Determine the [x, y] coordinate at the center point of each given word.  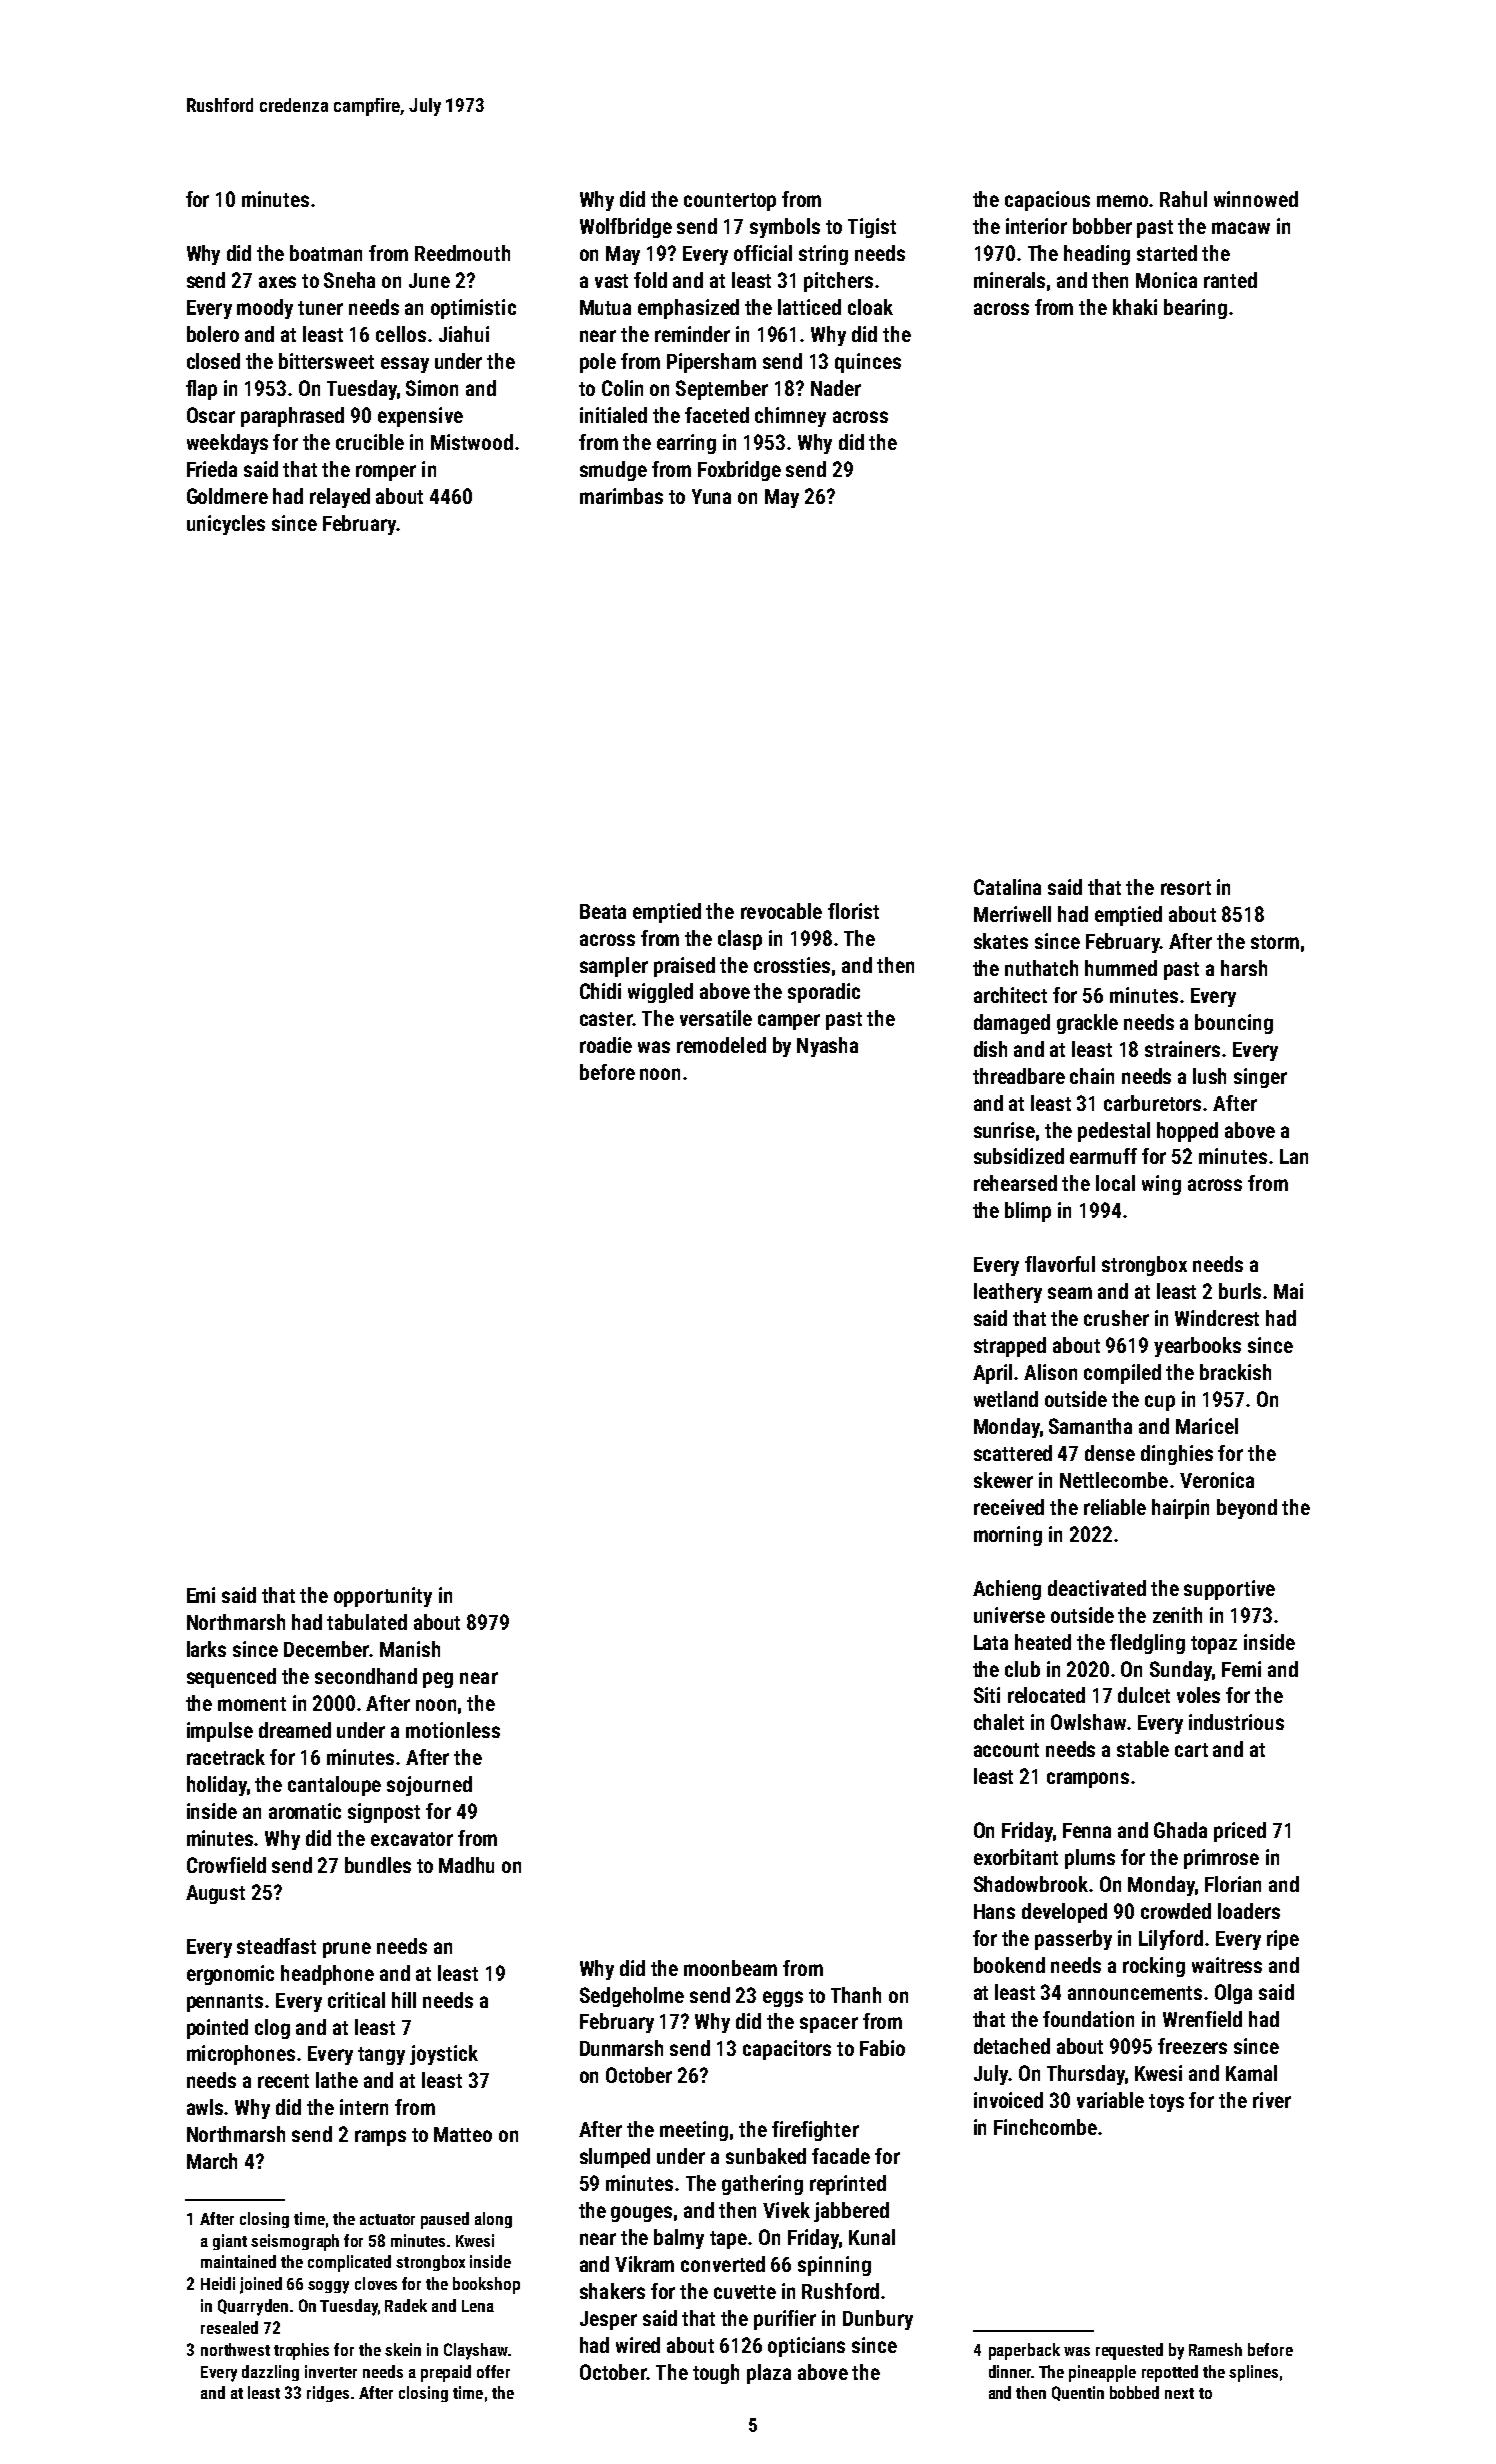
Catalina [1007, 887]
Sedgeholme [632, 1997]
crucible [370, 442]
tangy [381, 2056]
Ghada [1180, 1830]
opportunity [383, 1597]
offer [493, 2371]
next [1179, 2393]
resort [1186, 888]
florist [853, 911]
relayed [340, 498]
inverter [331, 2371]
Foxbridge [739, 471]
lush [1209, 1076]
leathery [1008, 1293]
